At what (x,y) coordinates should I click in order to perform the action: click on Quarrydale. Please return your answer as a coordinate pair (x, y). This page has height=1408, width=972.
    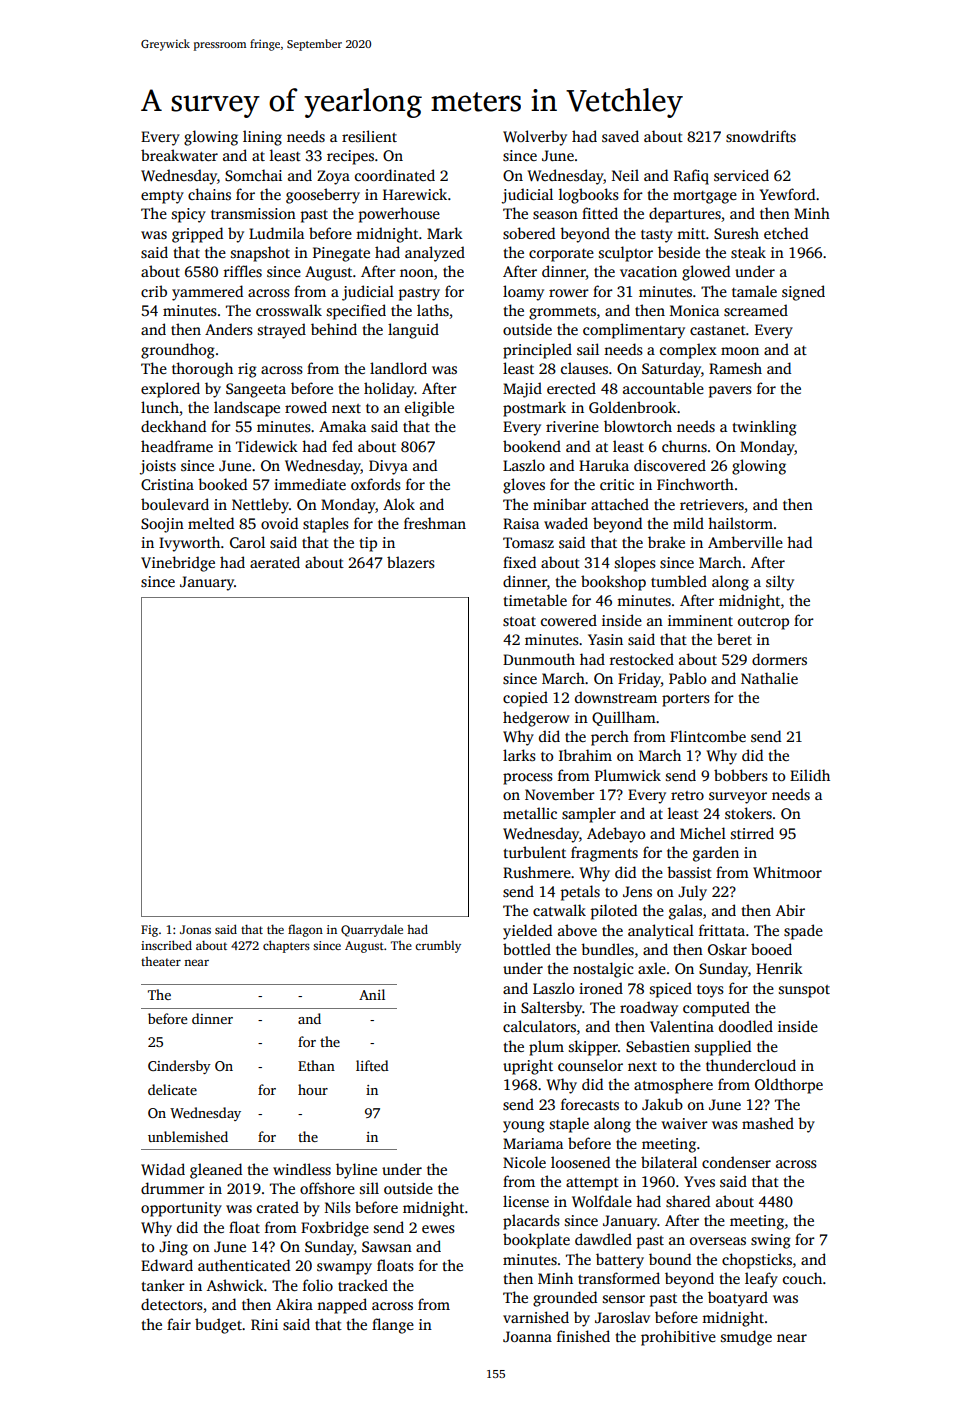
    Looking at the image, I should click on (372, 930).
